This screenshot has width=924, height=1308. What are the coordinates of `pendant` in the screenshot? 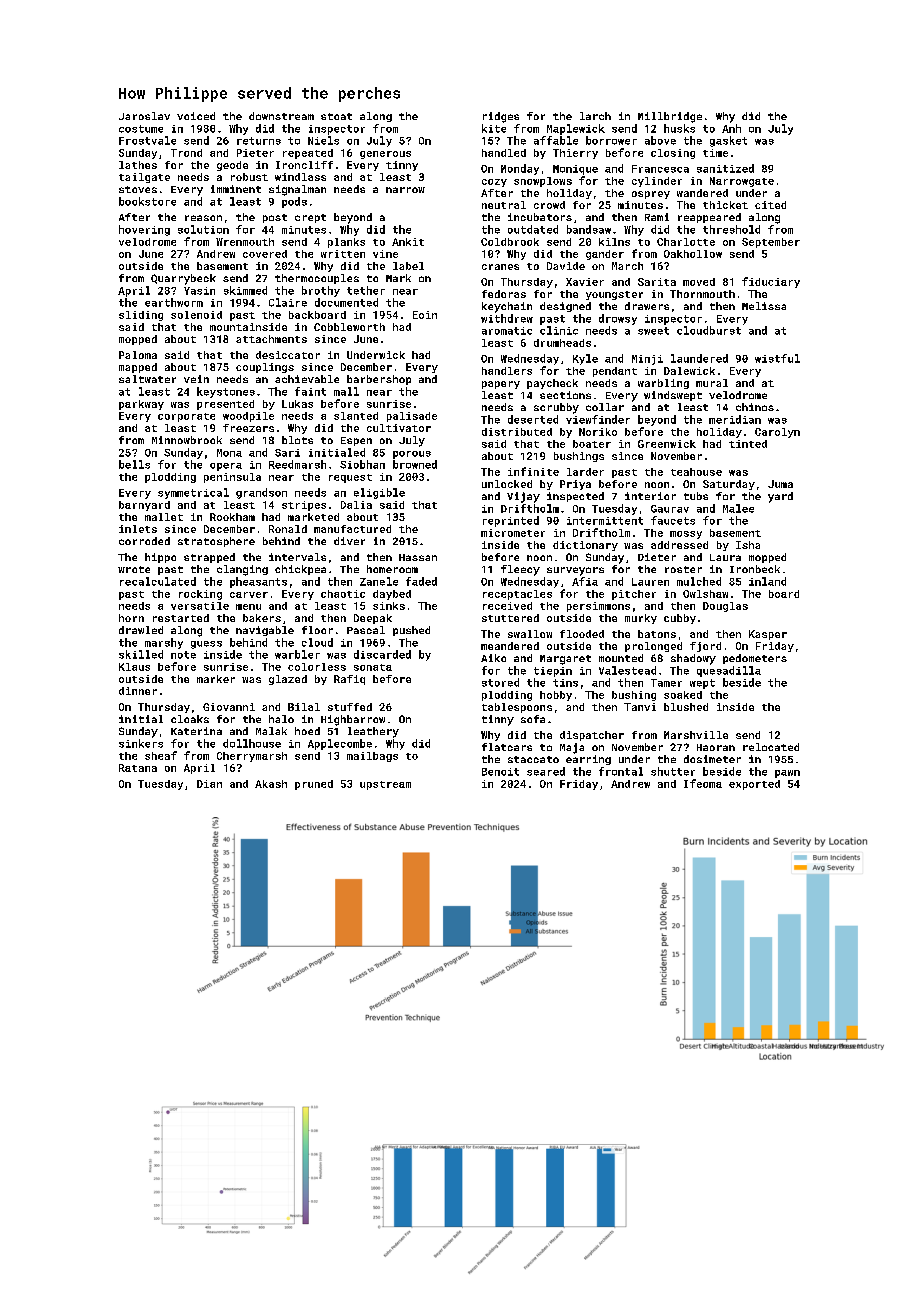 It's located at (615, 372).
